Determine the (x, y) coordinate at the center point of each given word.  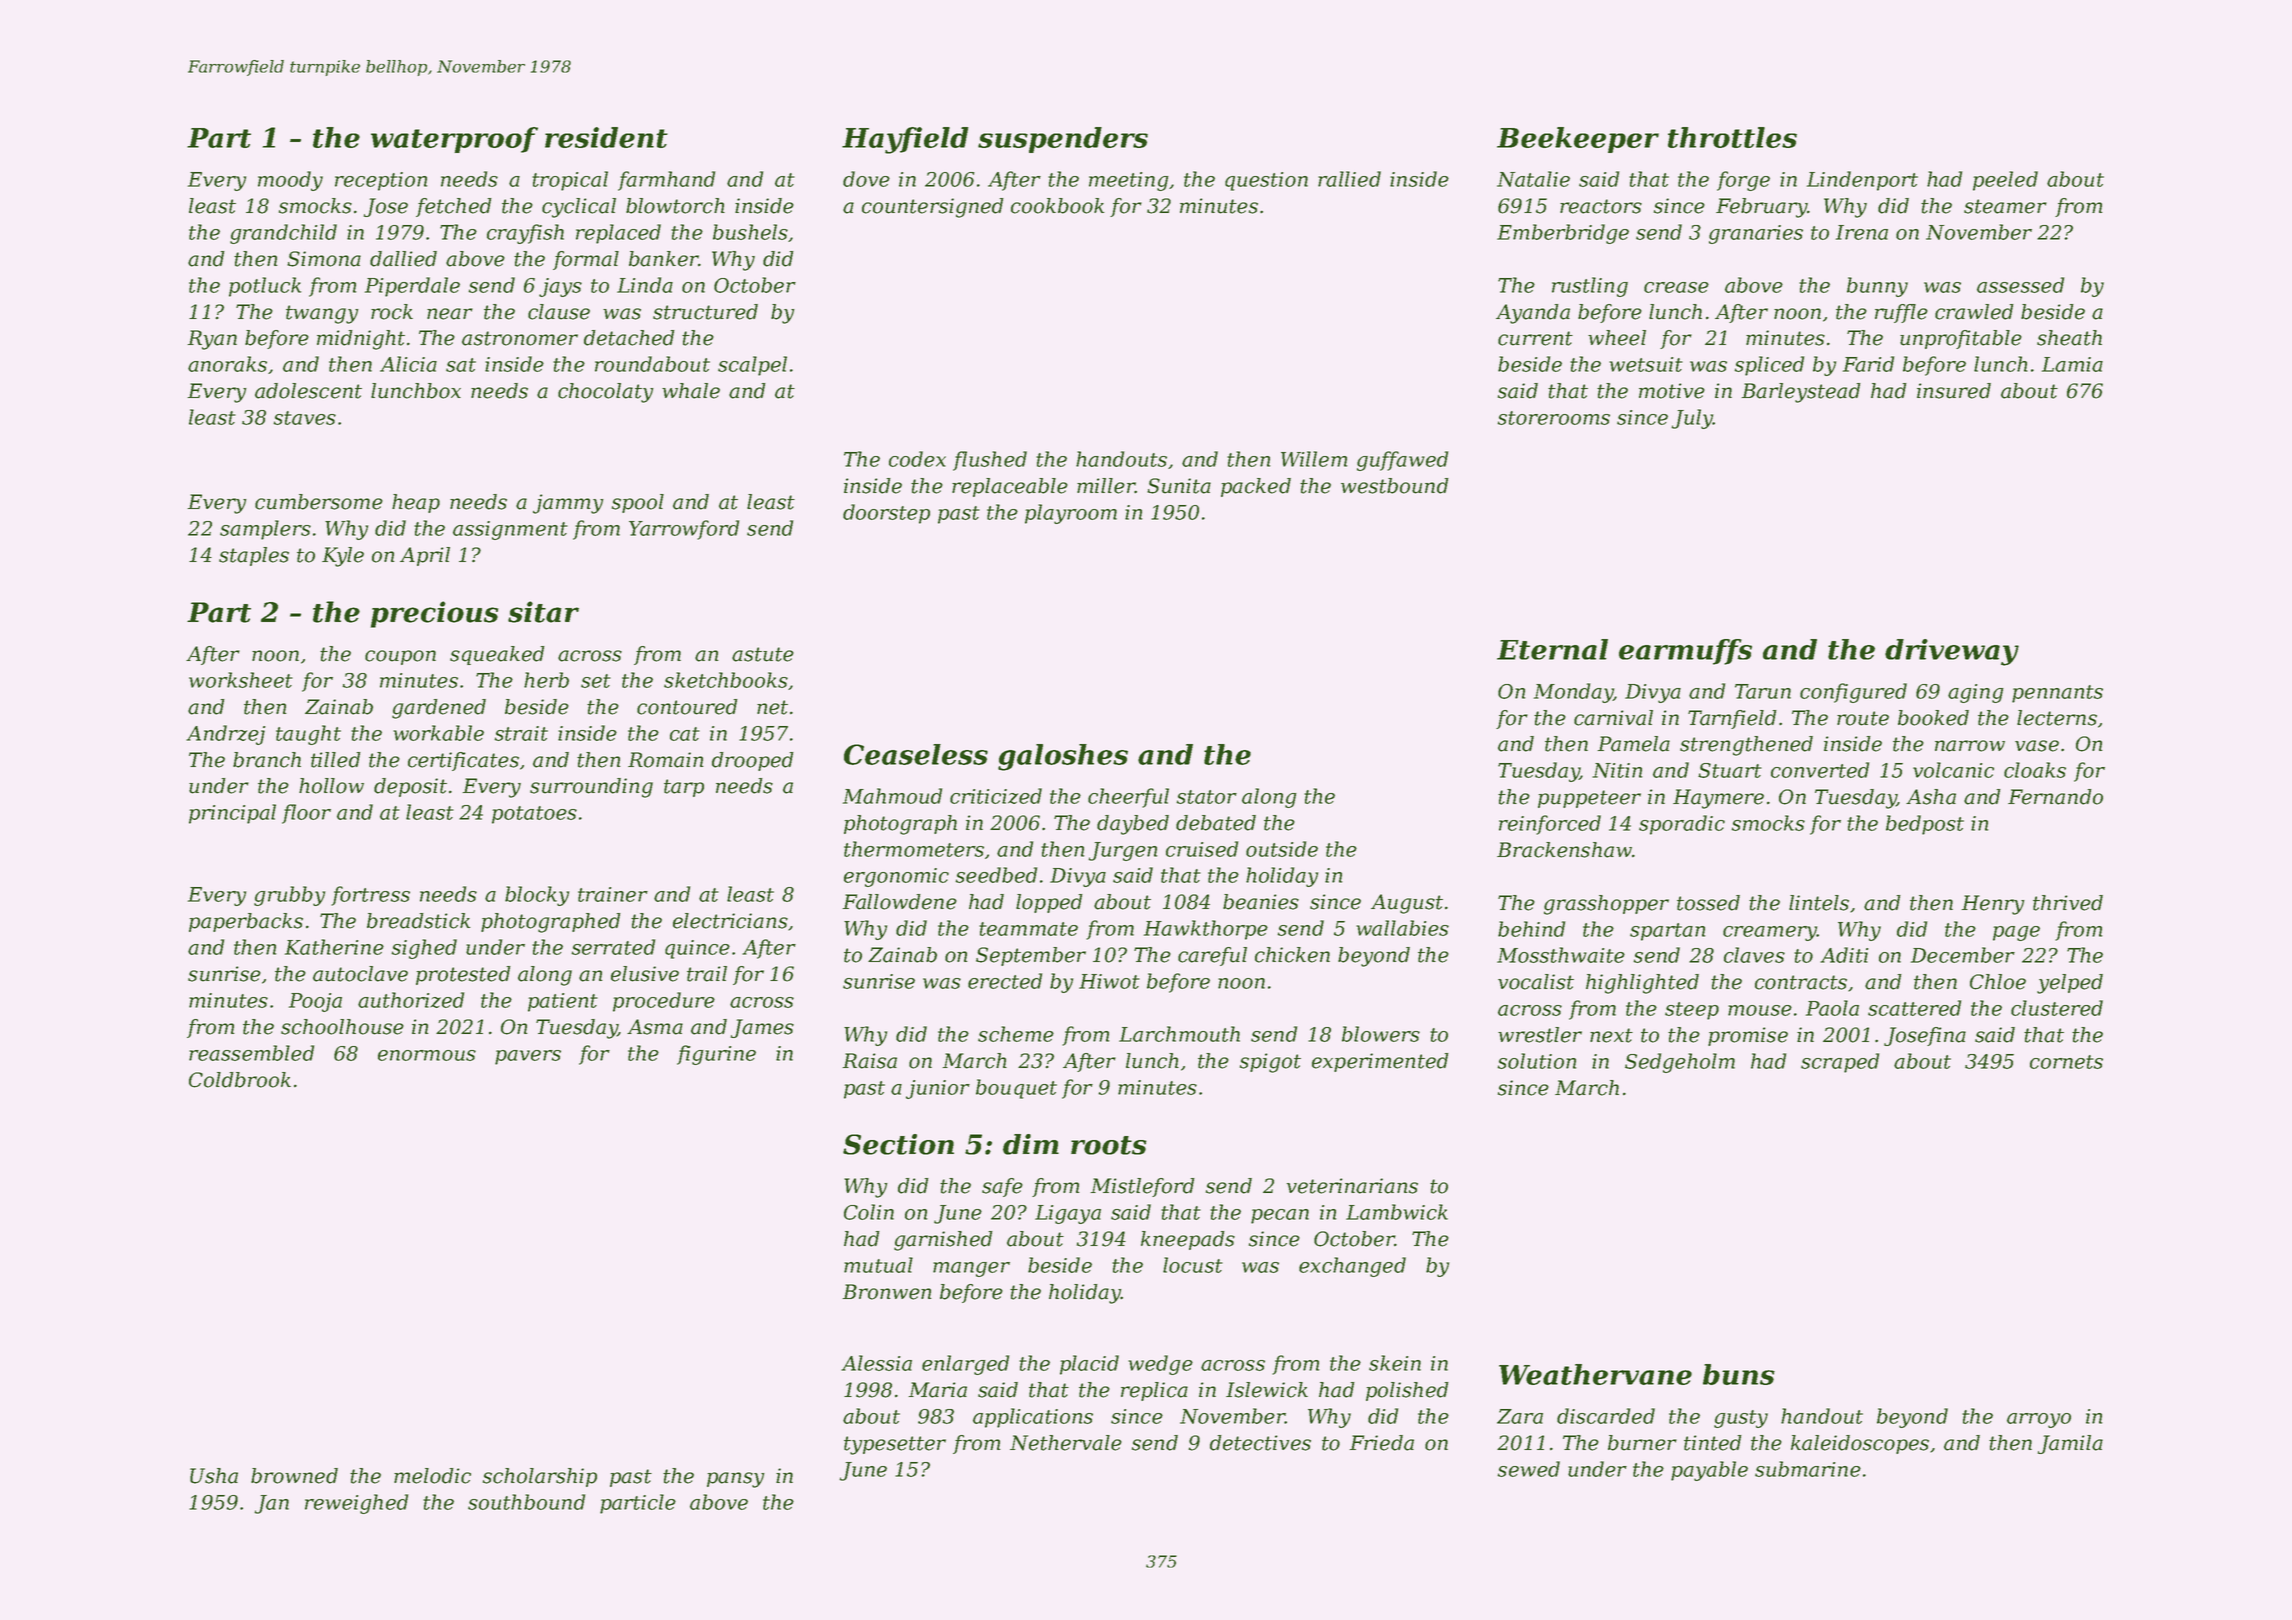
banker (663, 259)
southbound (526, 1502)
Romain (665, 760)
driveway (1952, 652)
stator (1207, 797)
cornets (2066, 1062)
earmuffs (1685, 652)
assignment (510, 530)
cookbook (1058, 206)
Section (898, 1144)
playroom (1071, 514)
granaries (1756, 234)
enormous (427, 1055)
